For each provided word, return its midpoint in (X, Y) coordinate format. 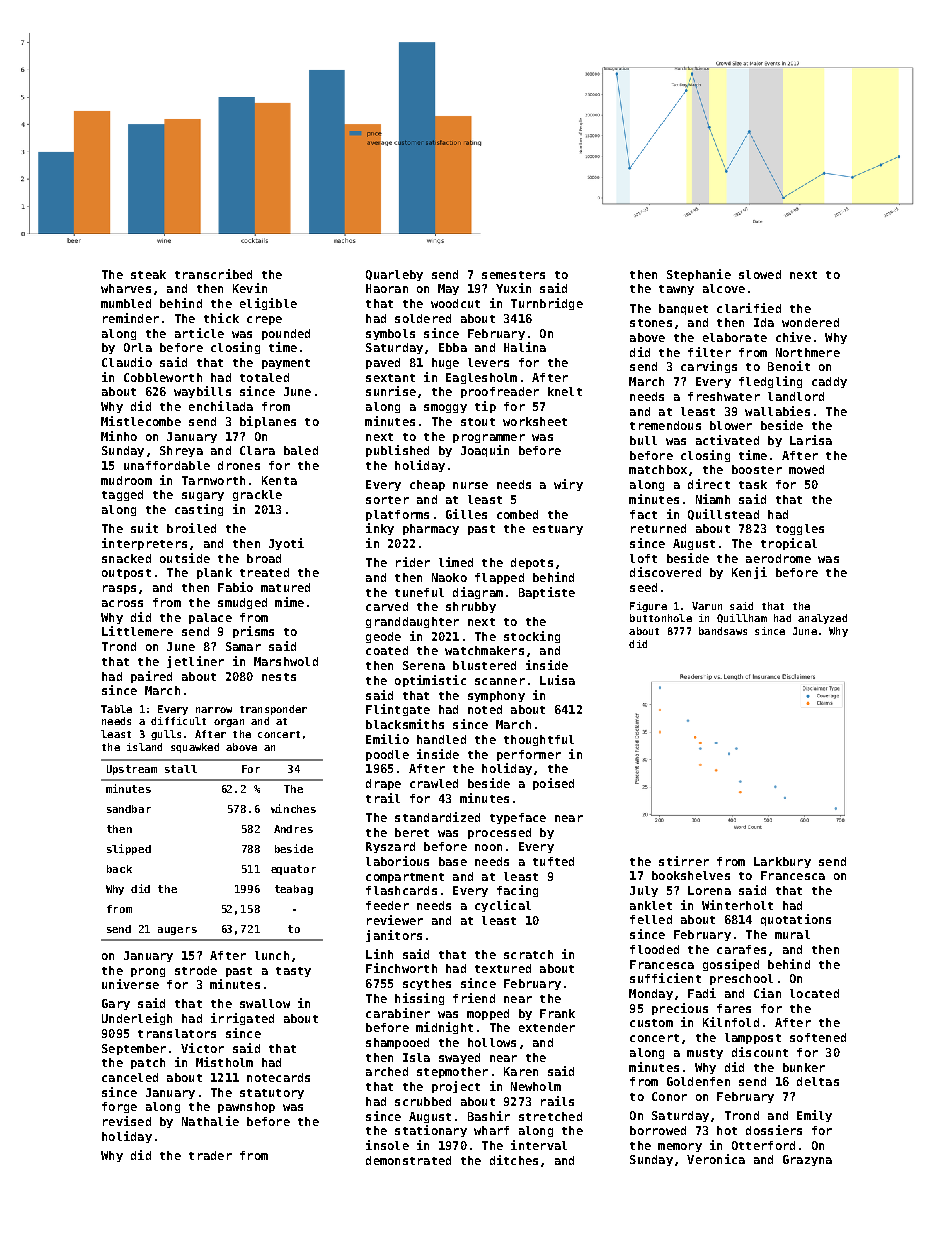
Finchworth (401, 968)
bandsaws (723, 631)
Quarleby (394, 275)
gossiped (731, 965)
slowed (760, 274)
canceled (130, 1077)
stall (181, 769)
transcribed (213, 274)
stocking (532, 637)
